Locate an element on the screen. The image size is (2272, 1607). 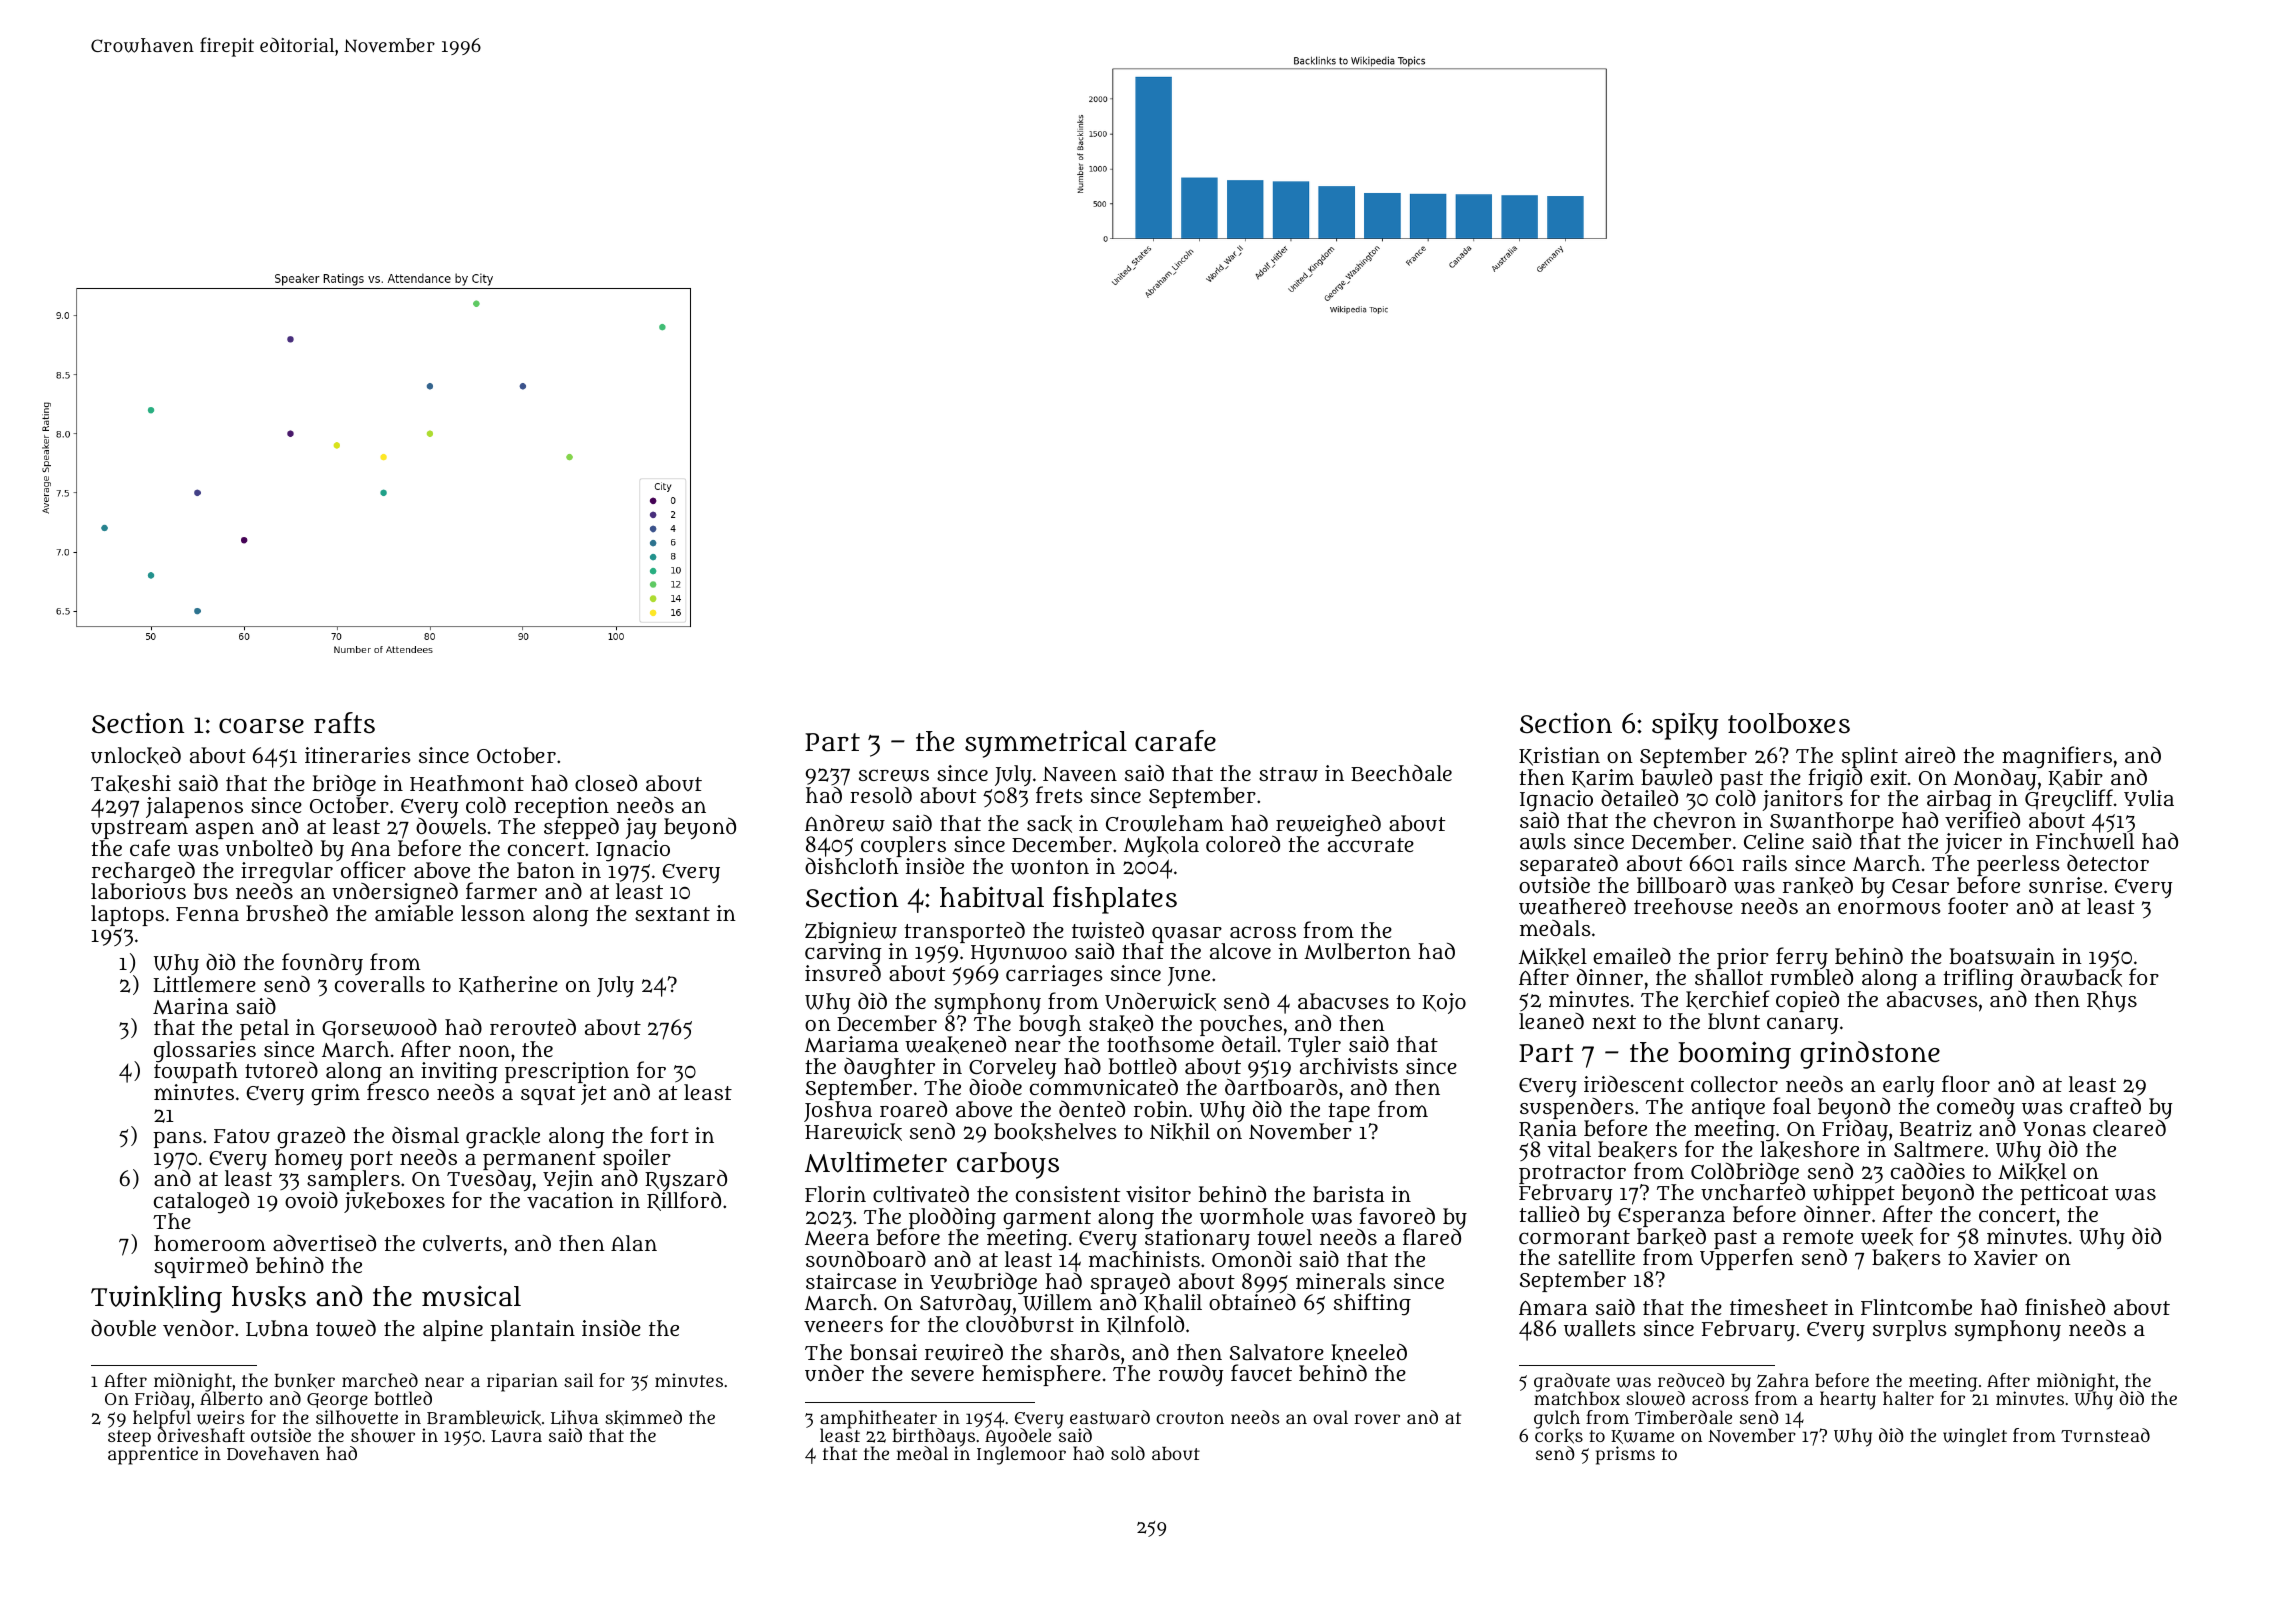
prisms is located at coordinates (1625, 1455).
